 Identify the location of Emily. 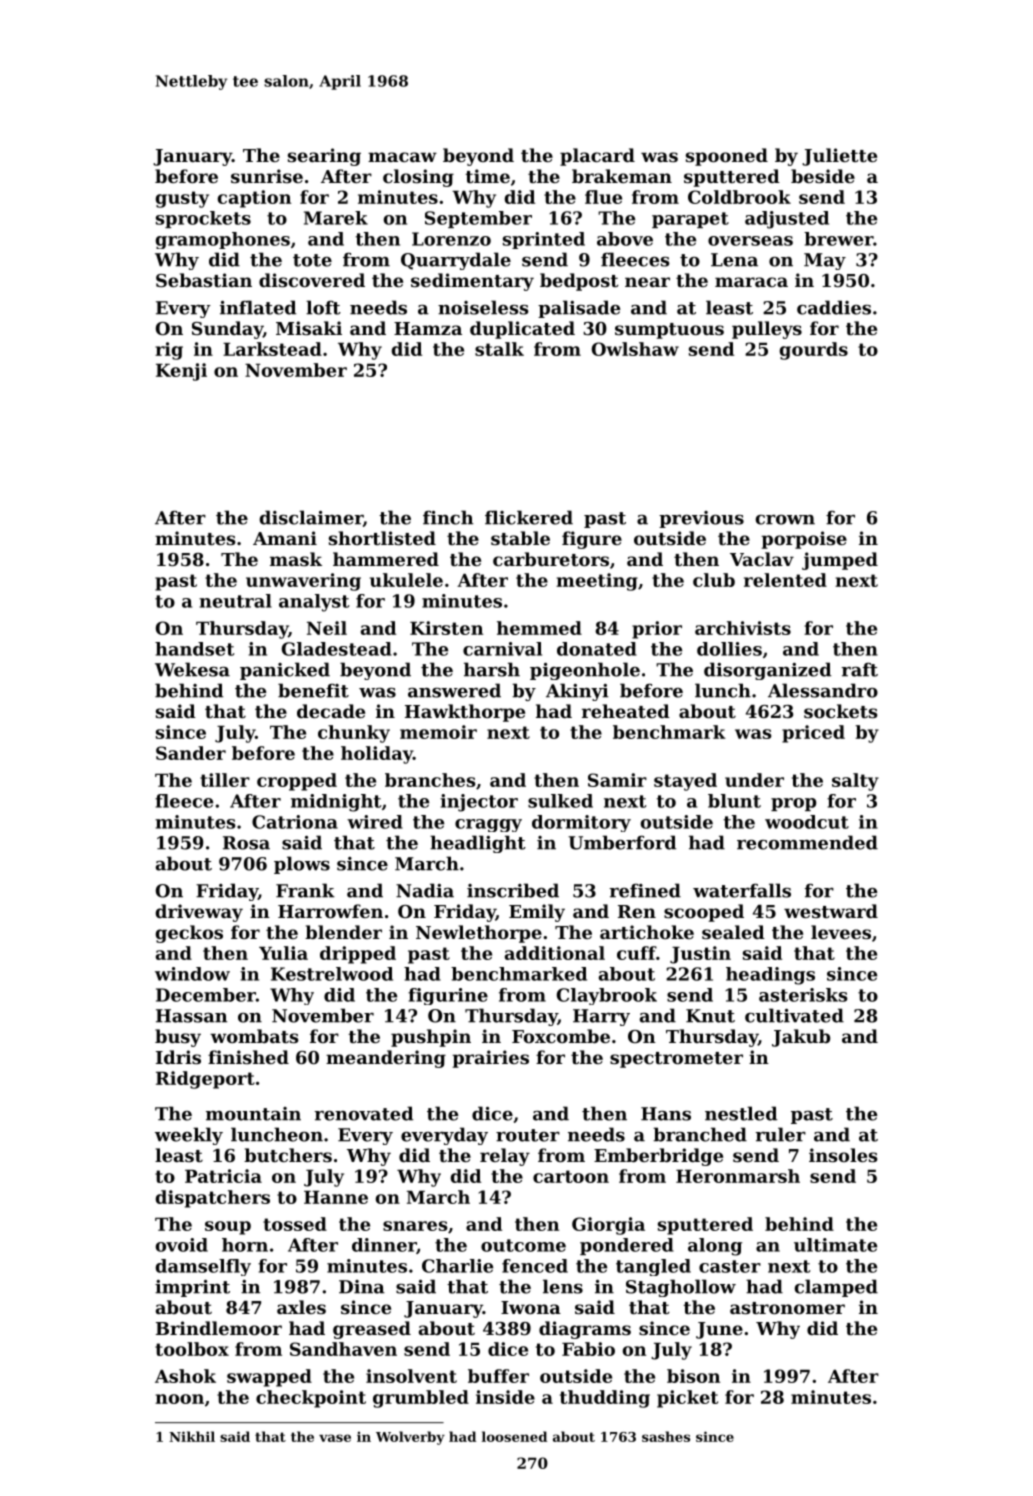
(537, 913).
